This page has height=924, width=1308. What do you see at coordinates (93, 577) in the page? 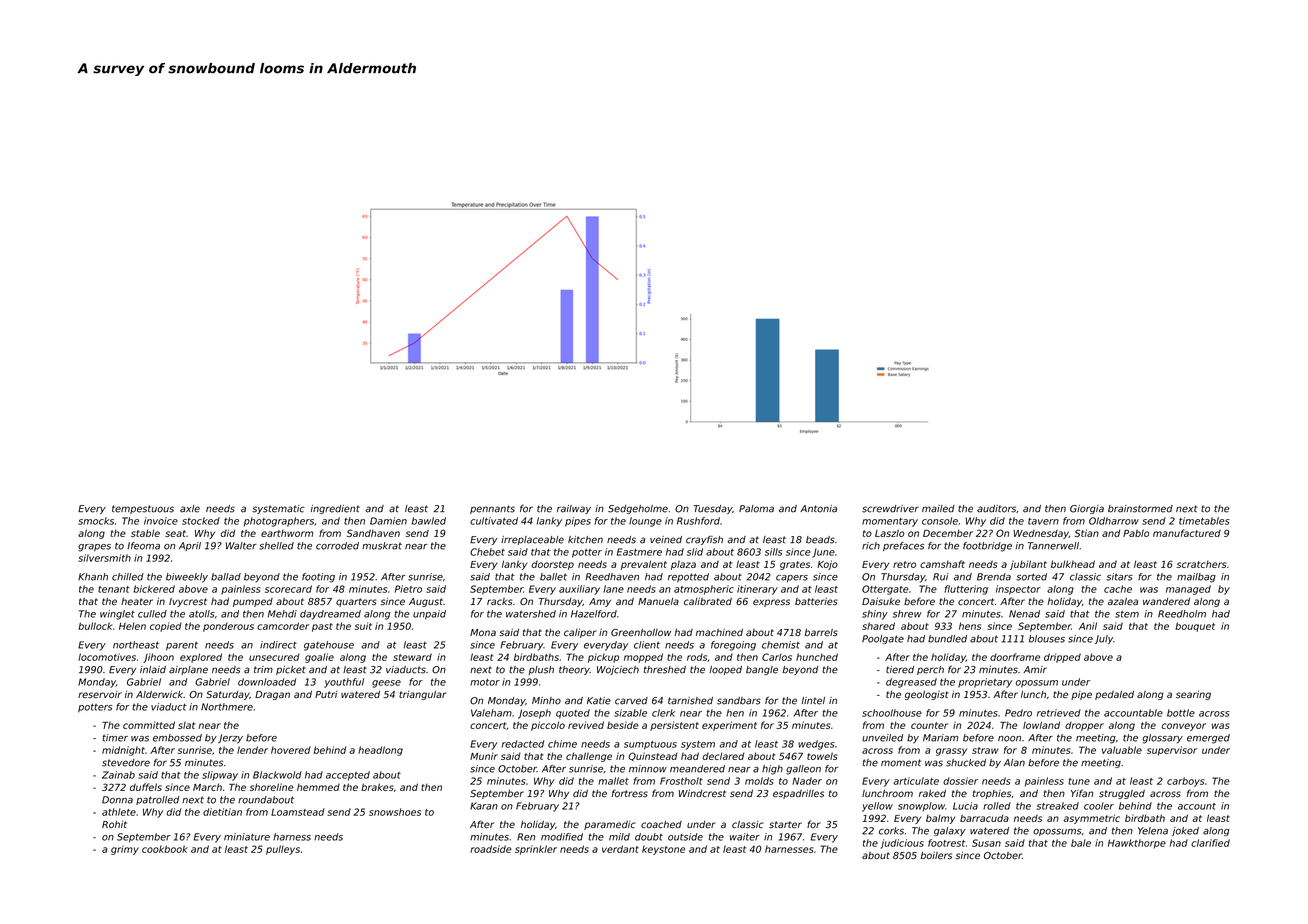
I see `Khanh` at bounding box center [93, 577].
